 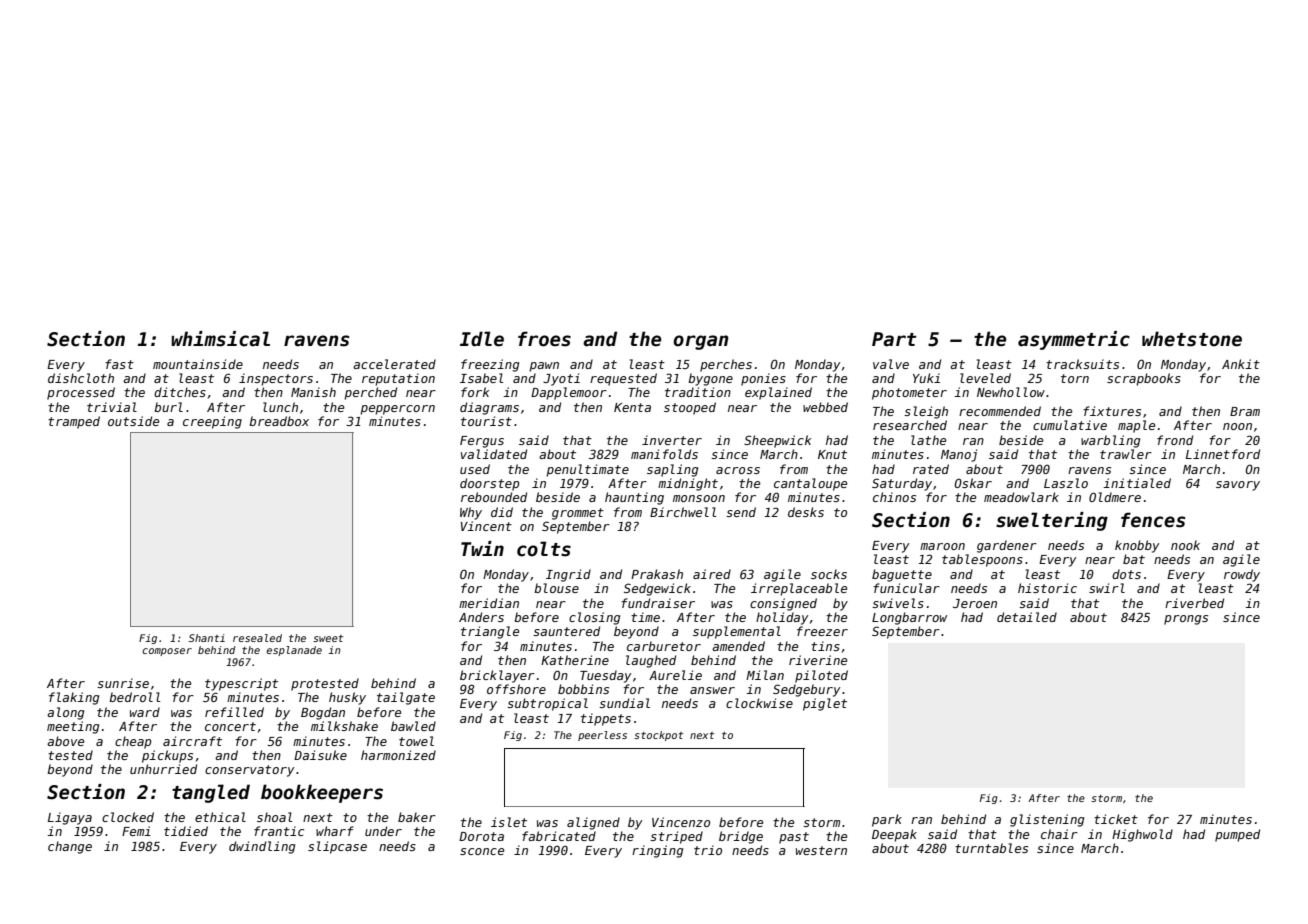 What do you see at coordinates (186, 831) in the screenshot?
I see `tidied` at bounding box center [186, 831].
